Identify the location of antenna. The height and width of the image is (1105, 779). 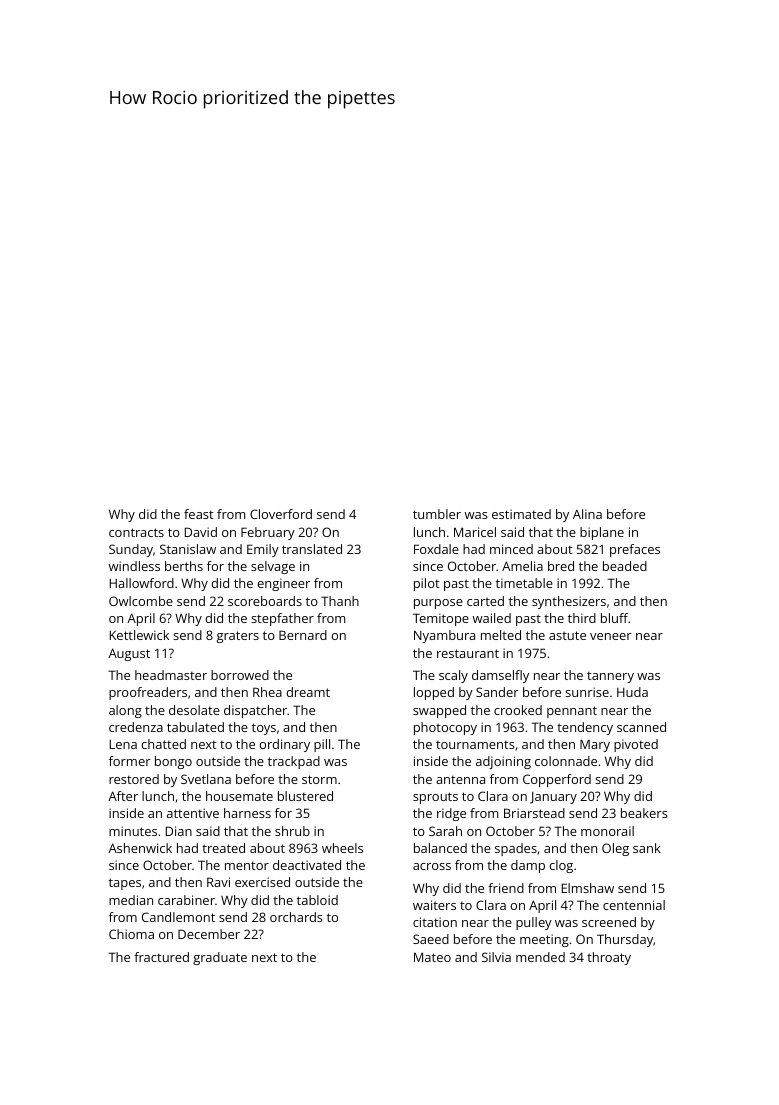
(460, 779).
